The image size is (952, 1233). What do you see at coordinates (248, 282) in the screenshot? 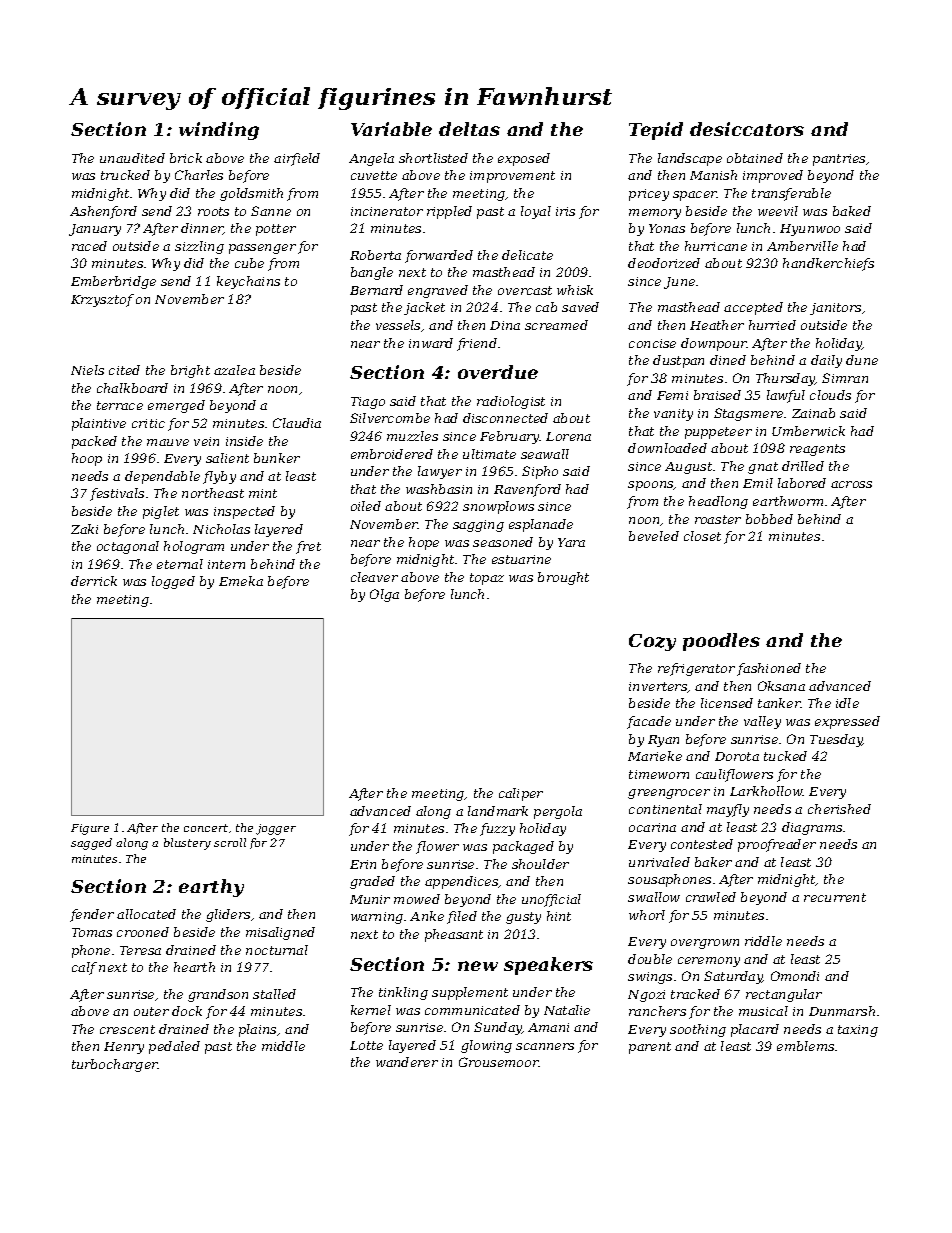
I see `keychains` at bounding box center [248, 282].
